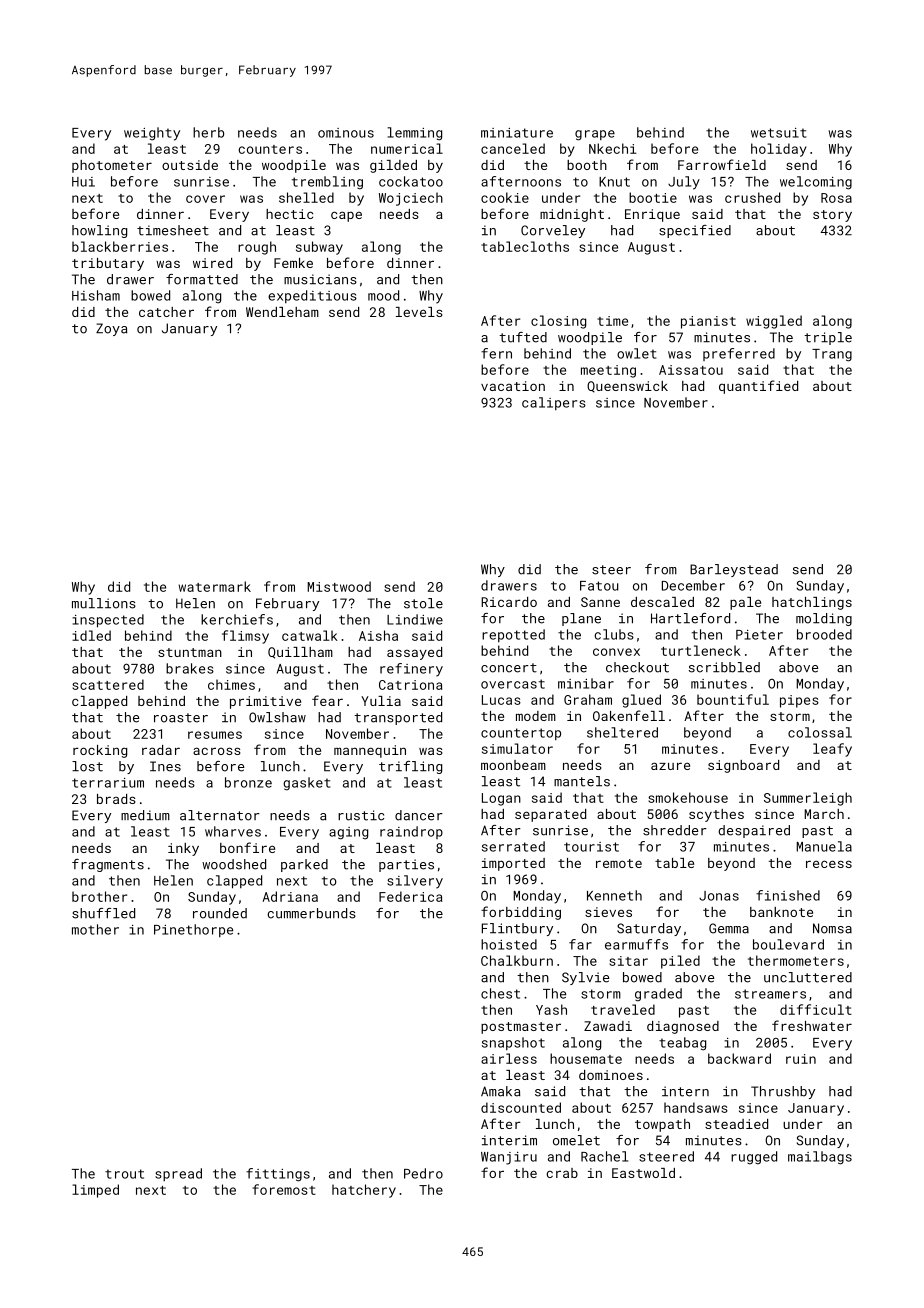 This screenshot has width=924, height=1308. I want to click on wetsuit, so click(779, 133).
